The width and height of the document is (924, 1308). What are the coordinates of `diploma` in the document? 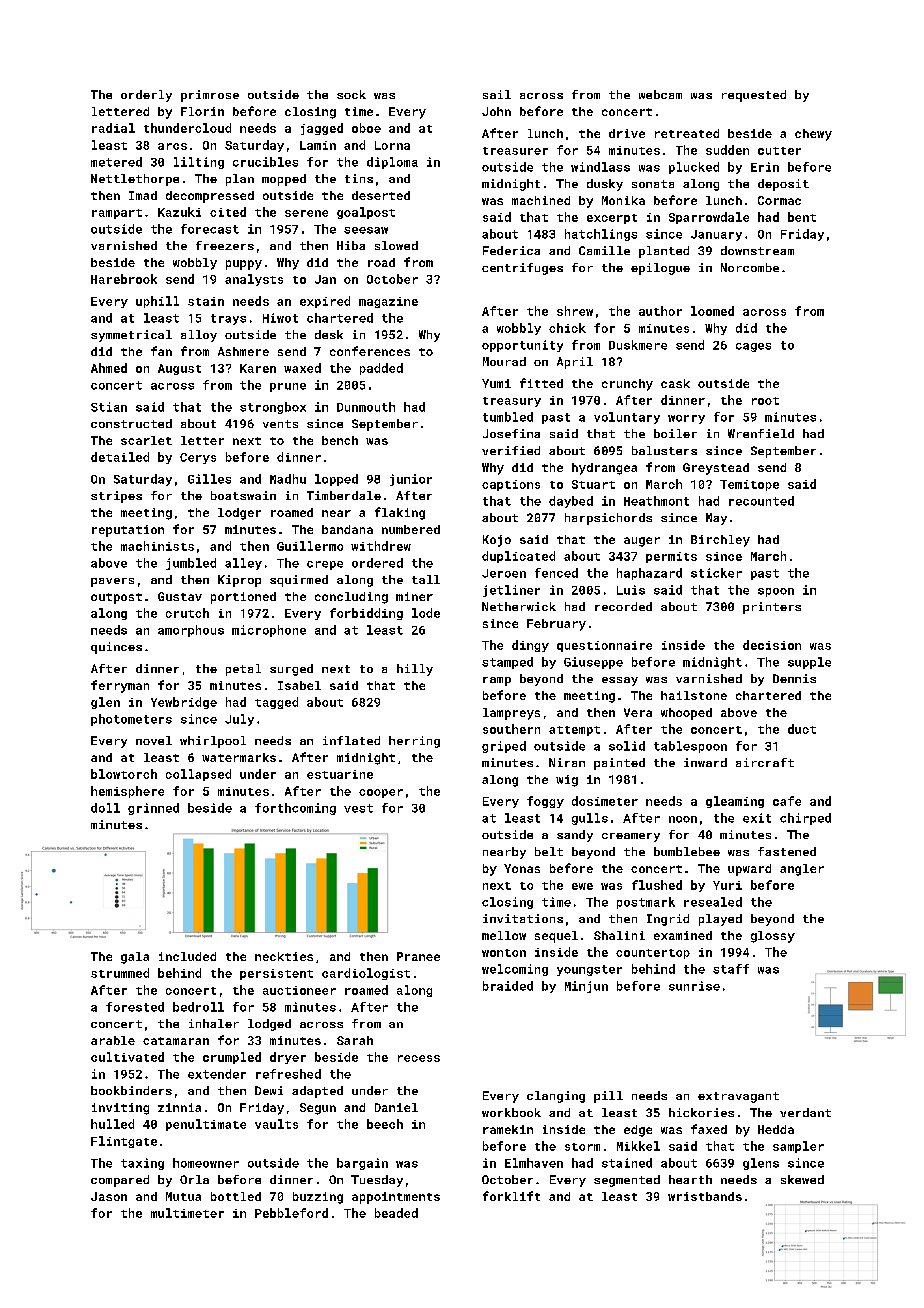 It's located at (392, 163).
